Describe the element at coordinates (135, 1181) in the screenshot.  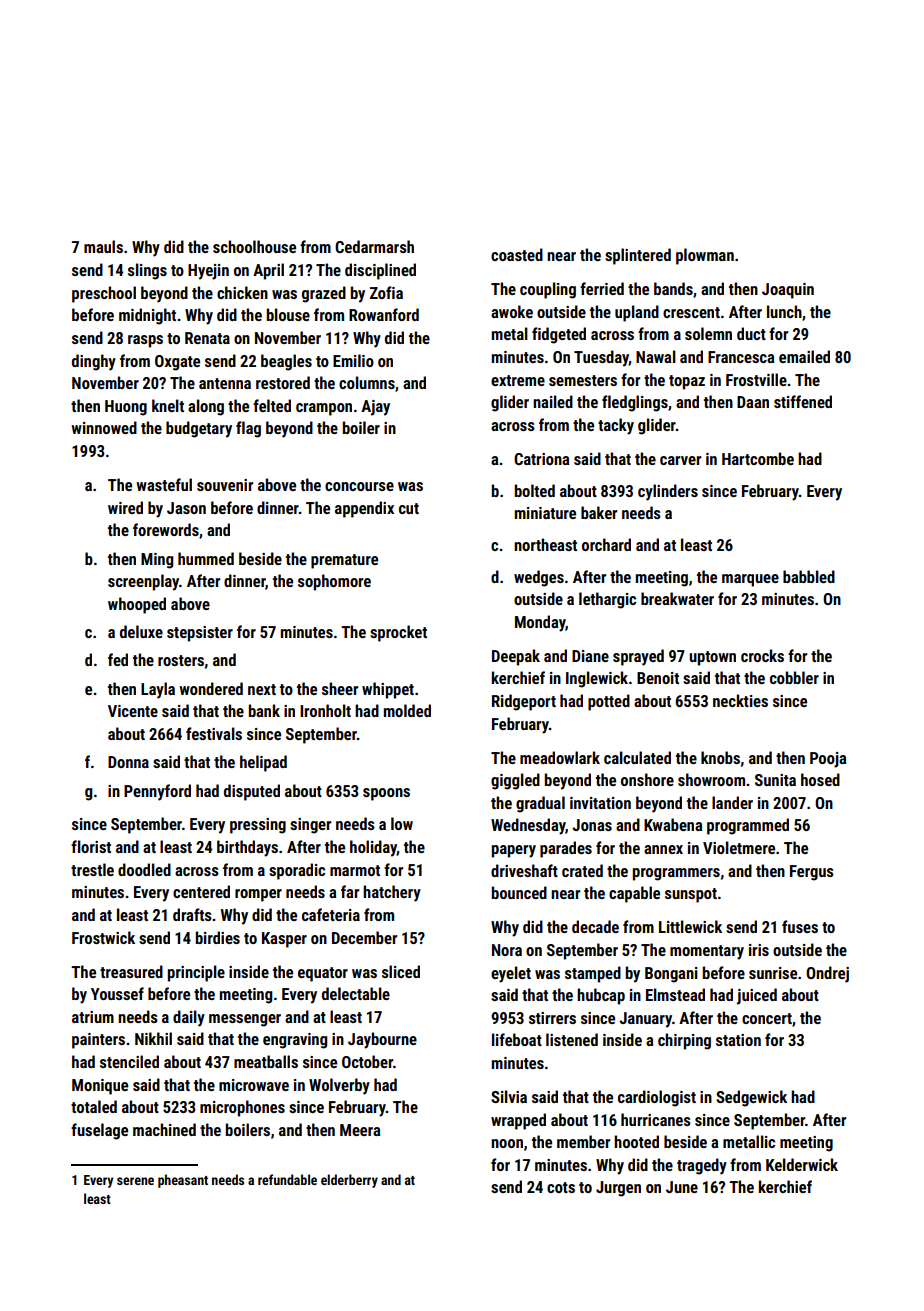
I see `serene` at that location.
